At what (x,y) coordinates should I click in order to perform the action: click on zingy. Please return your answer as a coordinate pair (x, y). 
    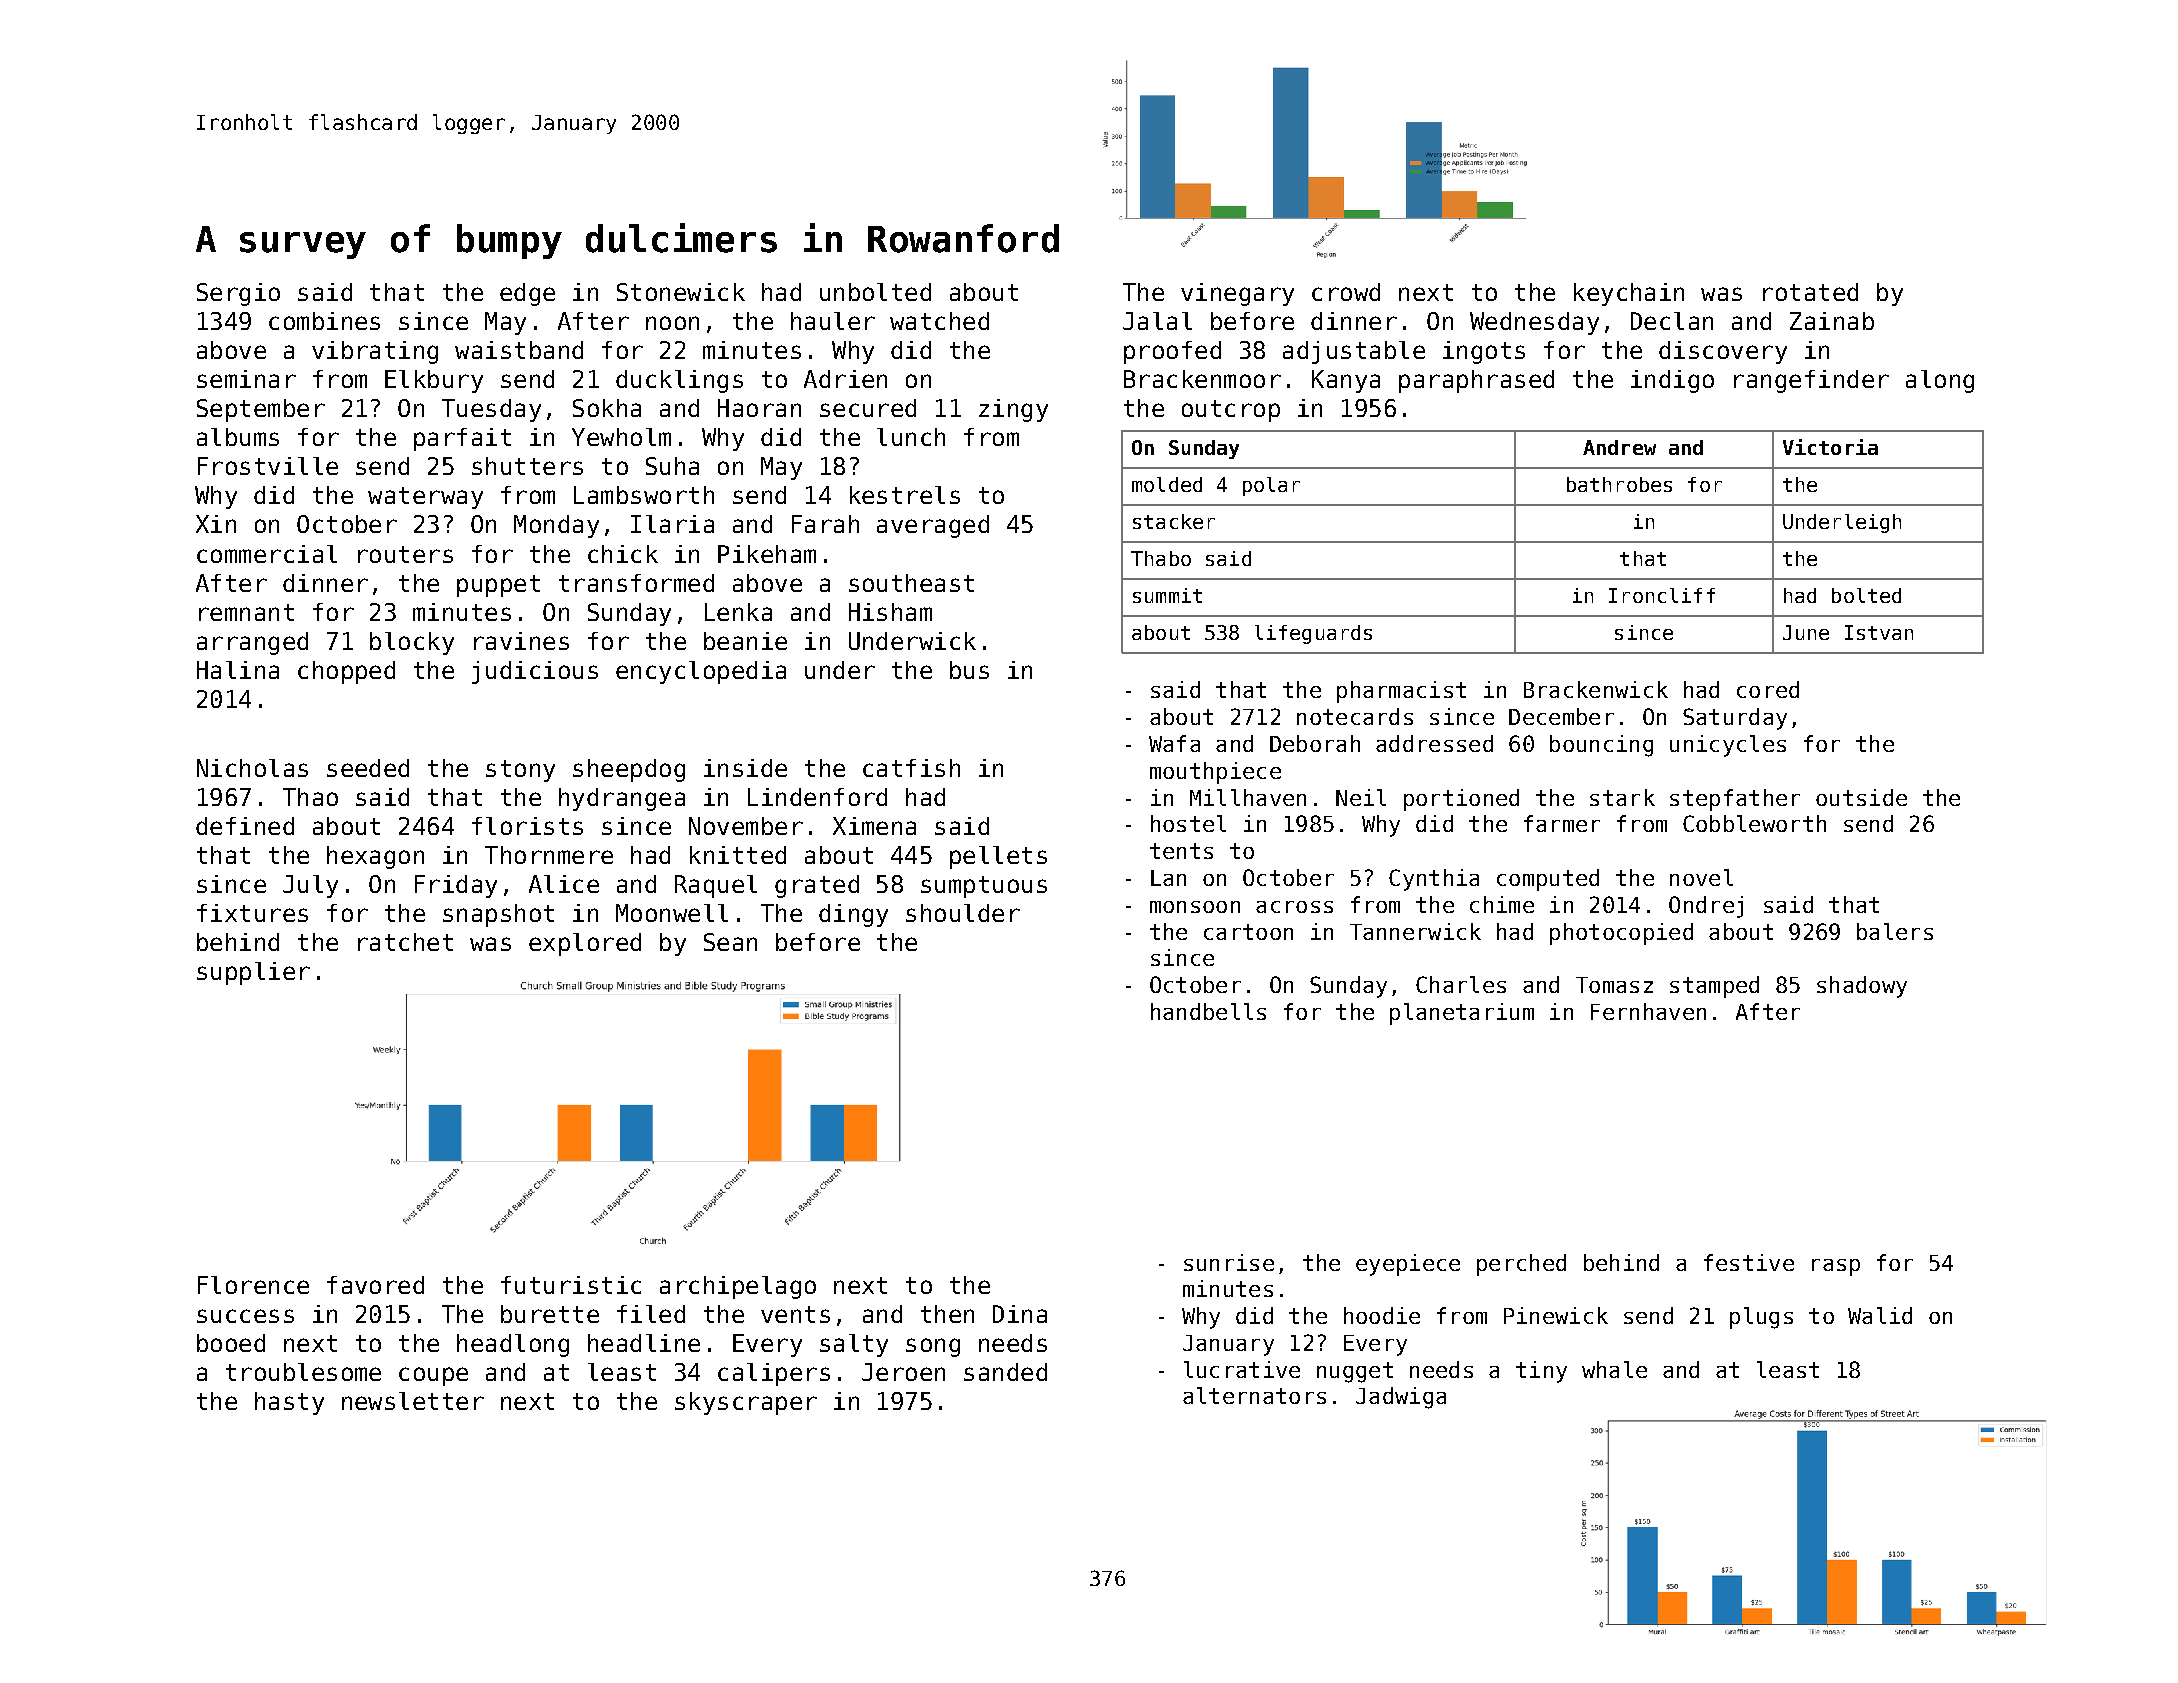
    Looking at the image, I should click on (1013, 410).
